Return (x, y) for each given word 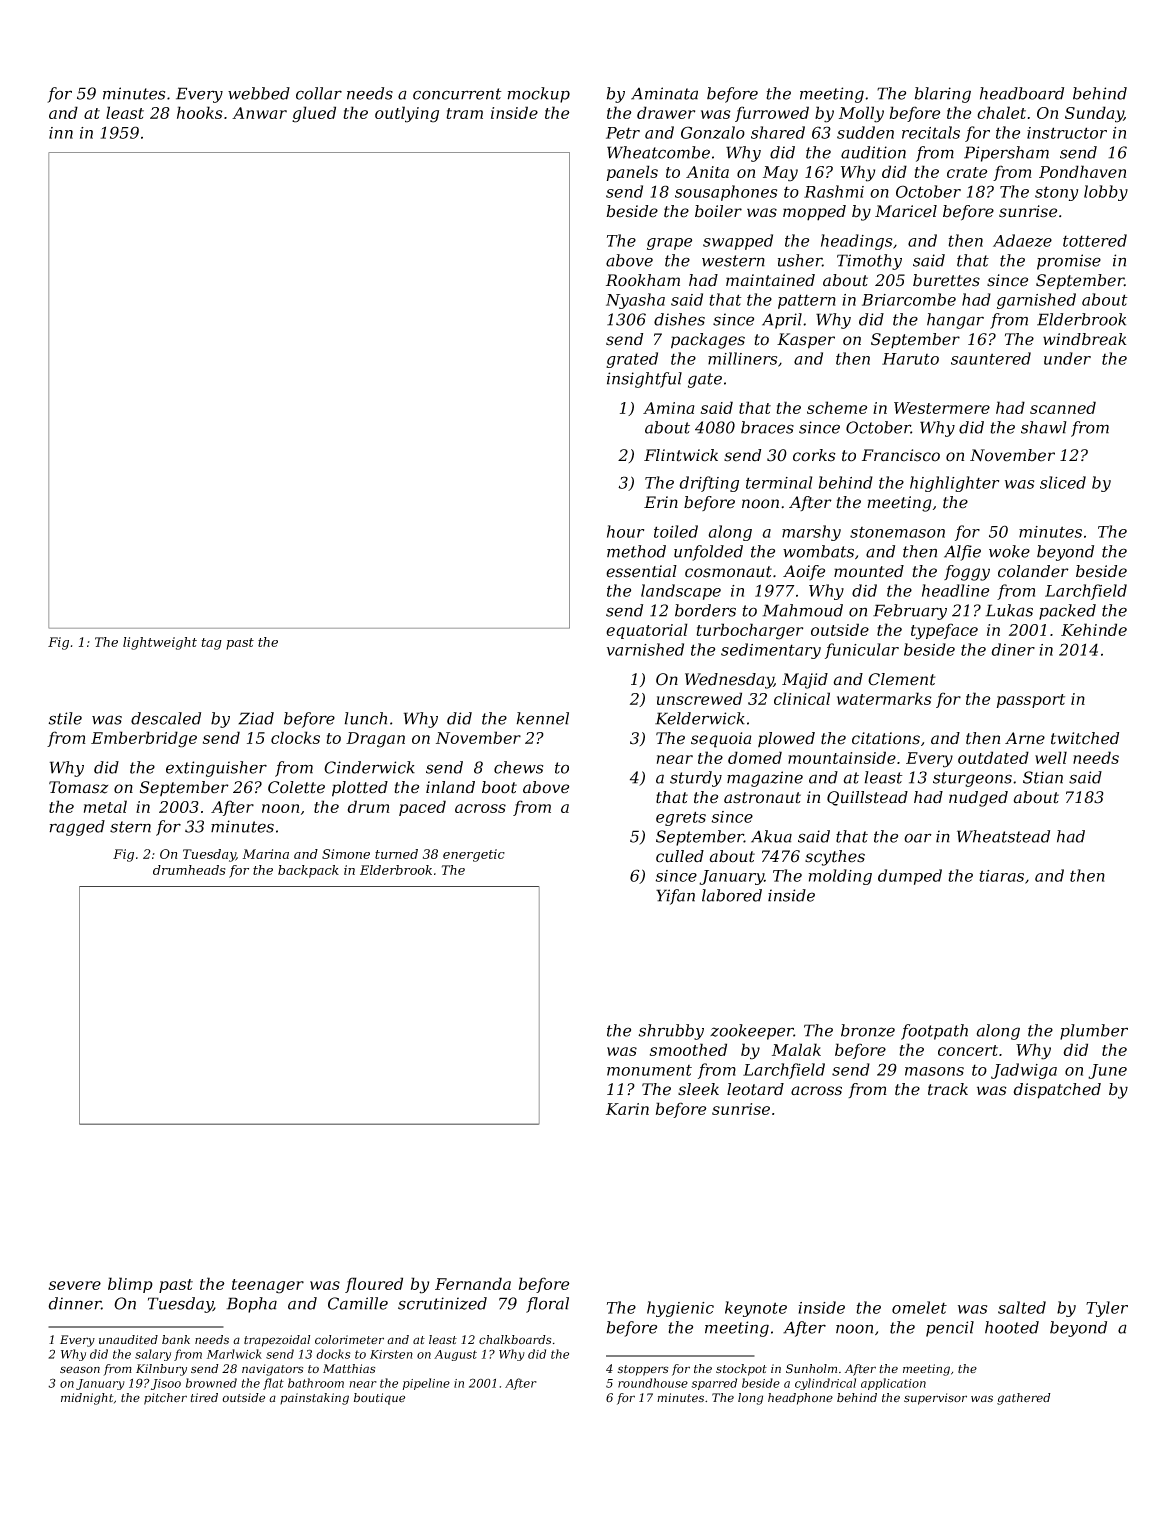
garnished (1036, 301)
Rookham (643, 280)
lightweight (160, 643)
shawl (1044, 427)
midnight (87, 1399)
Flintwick (681, 455)
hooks (200, 112)
